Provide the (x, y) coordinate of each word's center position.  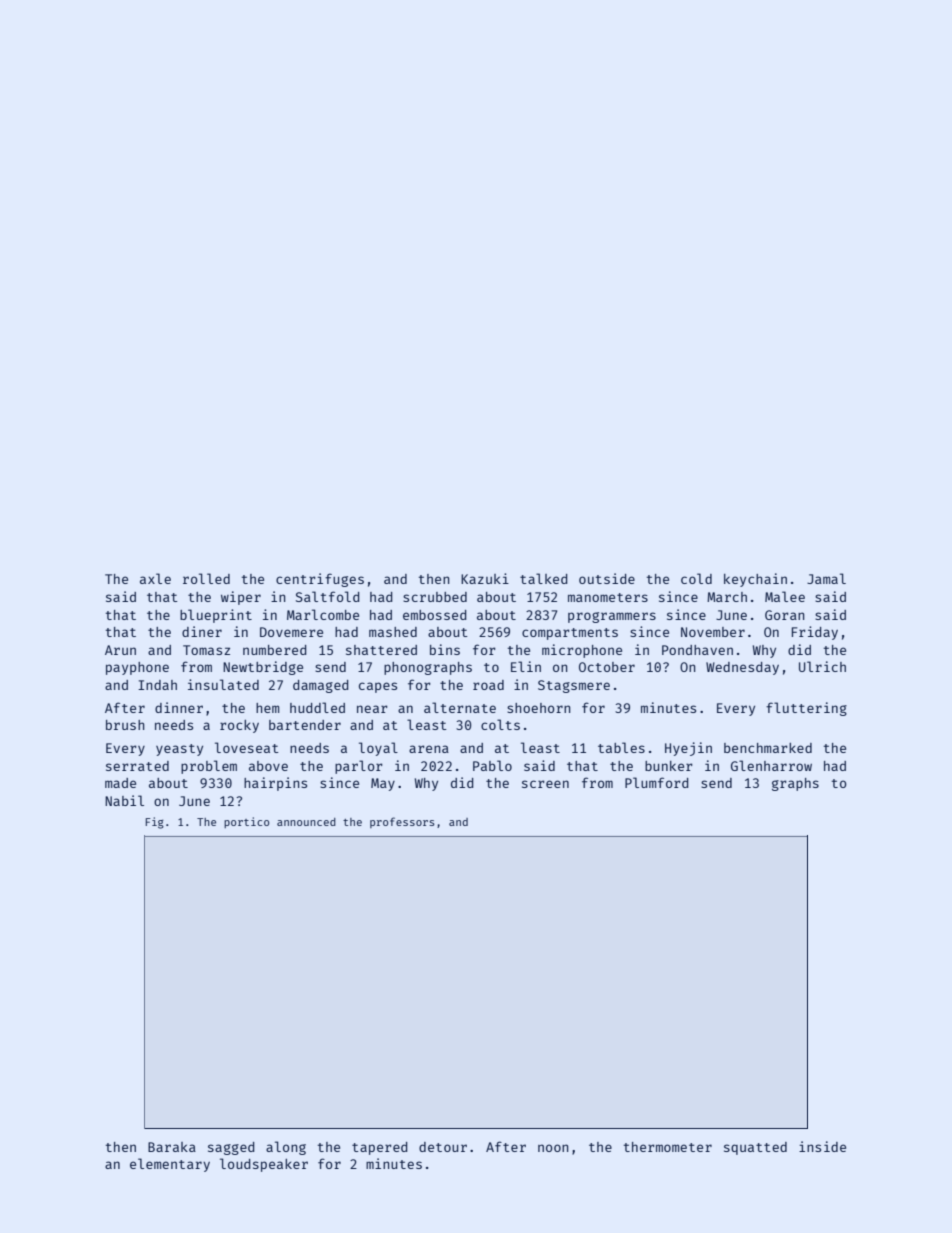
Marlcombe (323, 614)
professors (402, 822)
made (120, 783)
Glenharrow (771, 765)
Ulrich (822, 666)
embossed (434, 615)
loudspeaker (264, 1165)
